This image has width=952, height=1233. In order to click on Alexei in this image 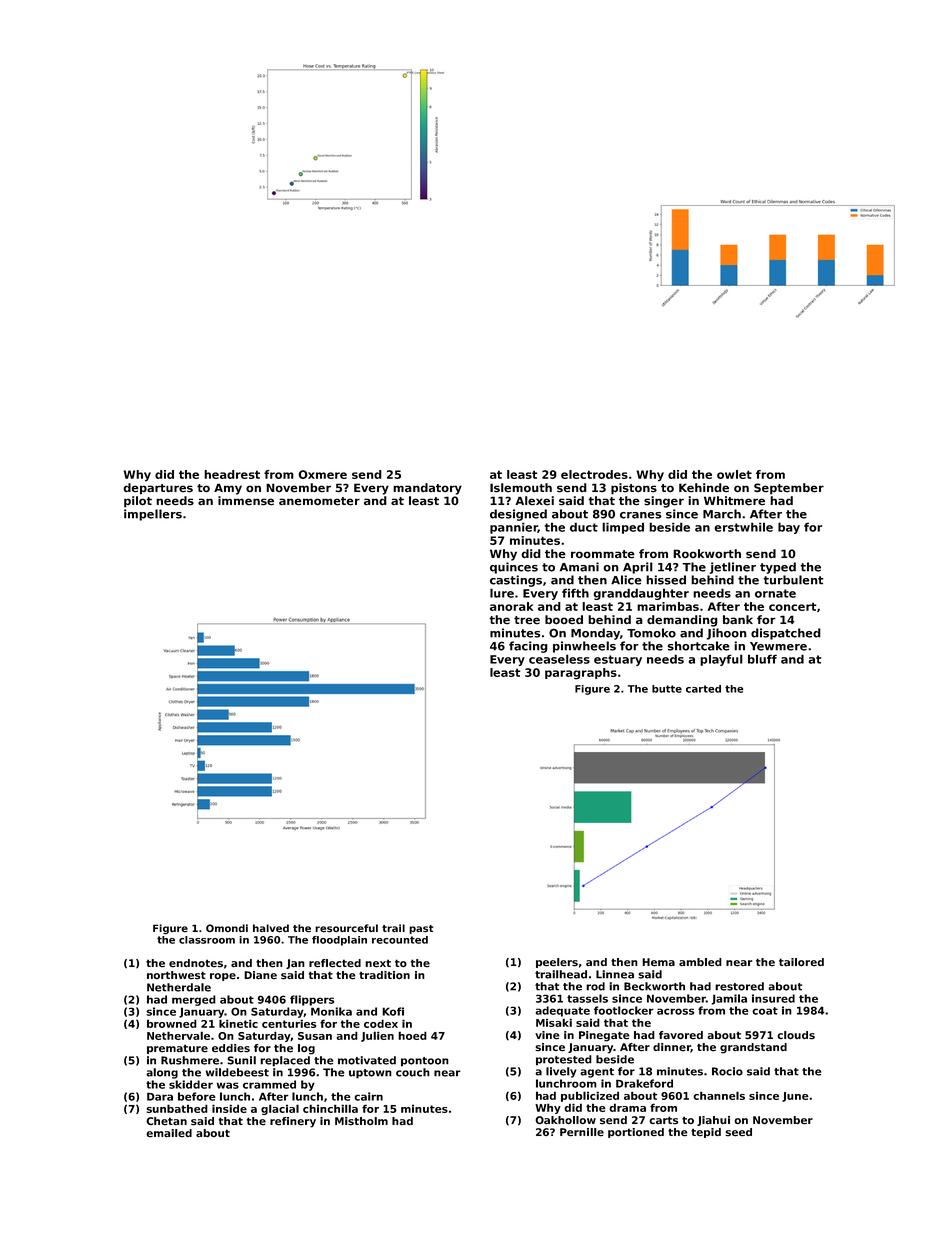, I will do `click(534, 501)`.
